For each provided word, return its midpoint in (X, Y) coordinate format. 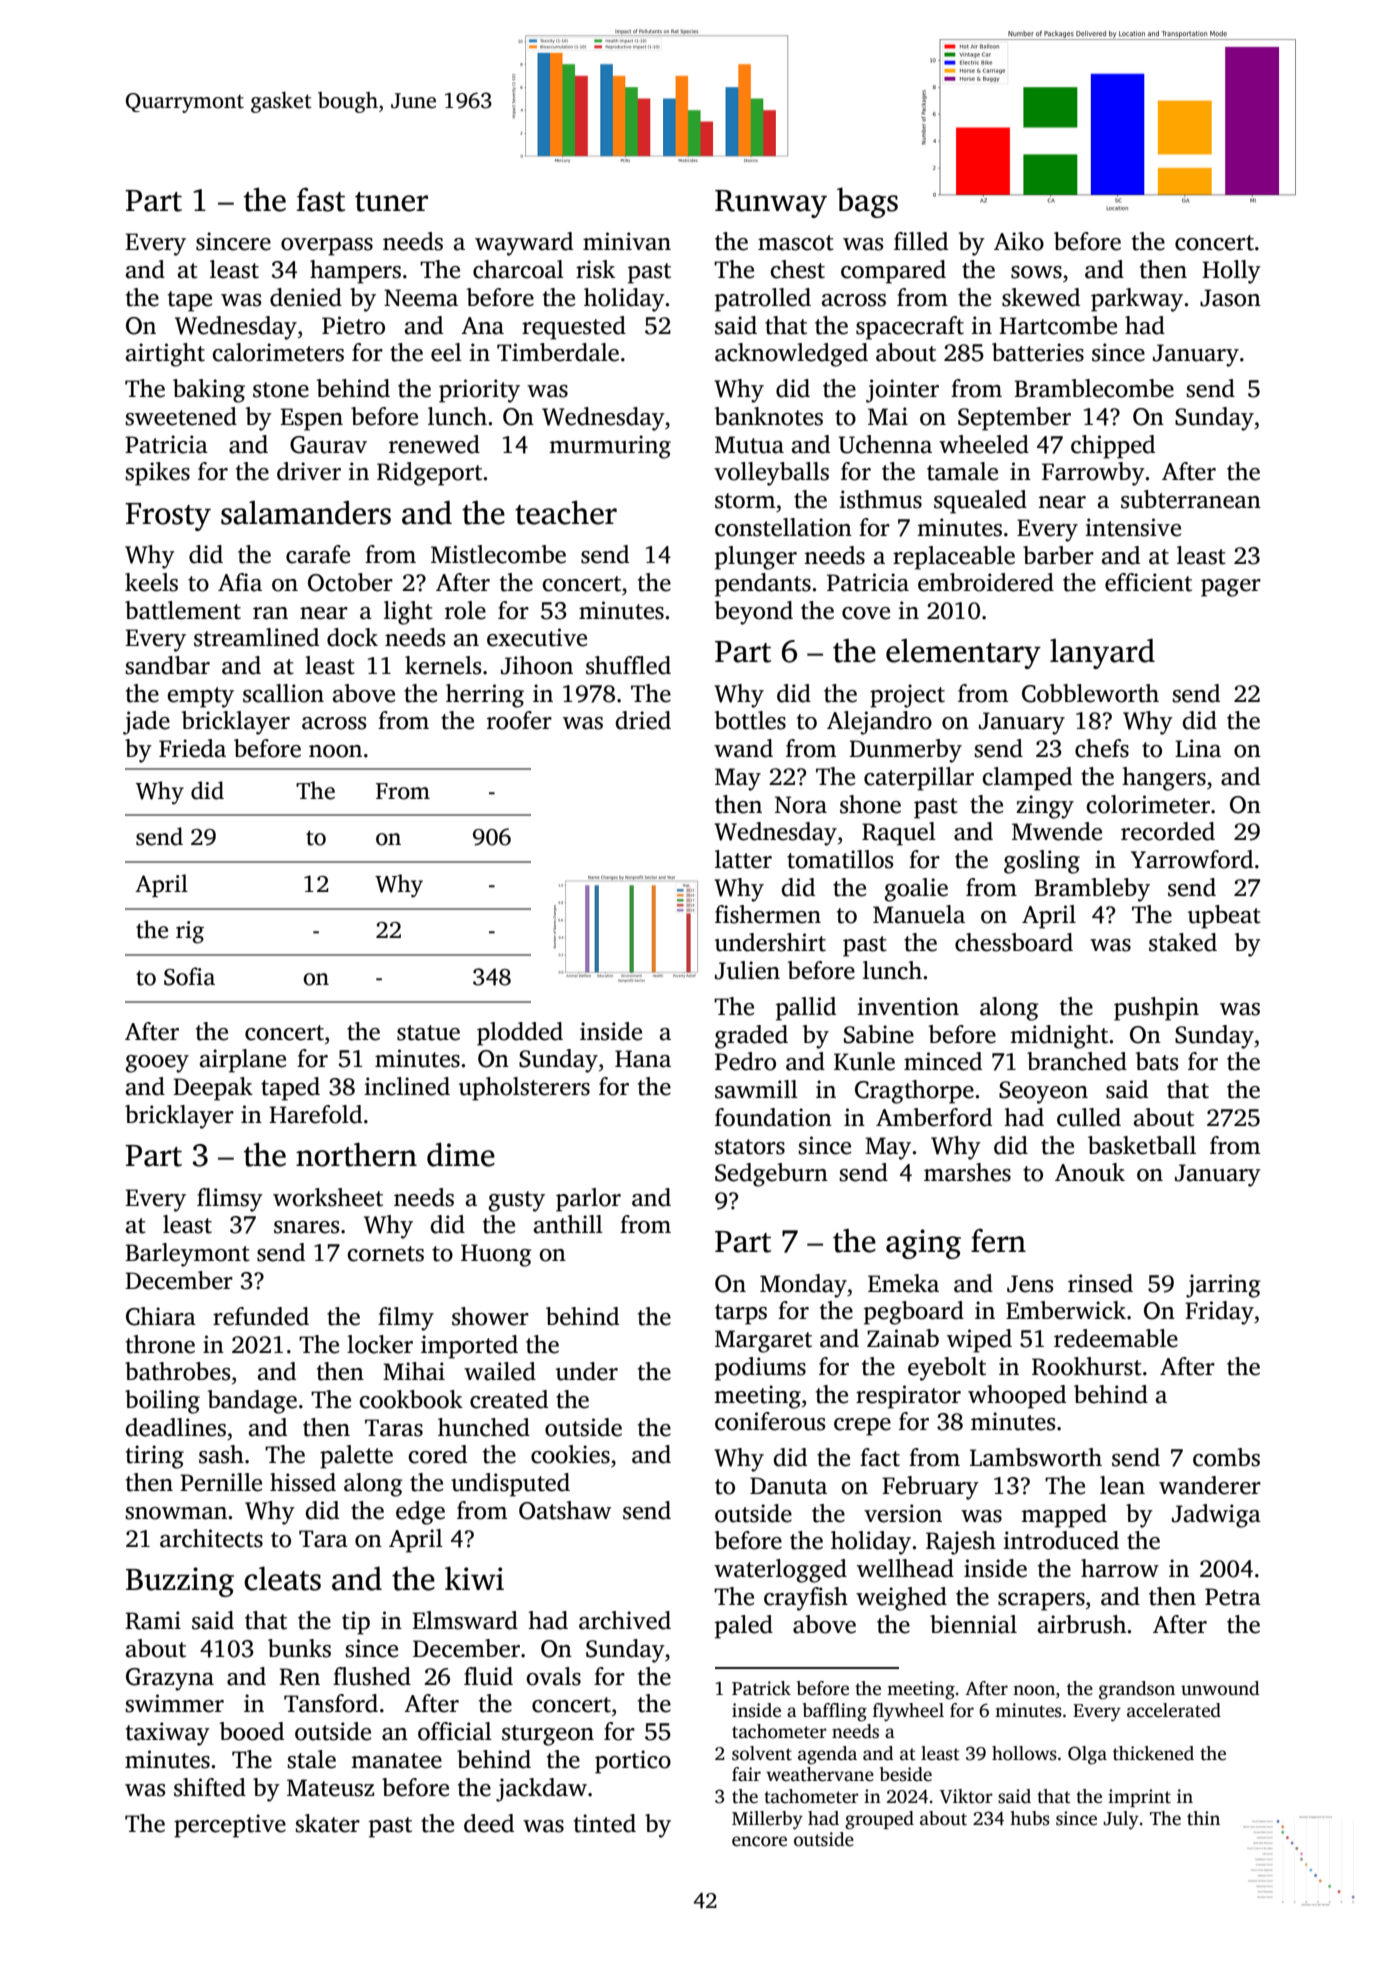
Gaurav (328, 445)
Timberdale (558, 352)
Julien (747, 970)
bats (1157, 1061)
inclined (407, 1086)
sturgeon (548, 1735)
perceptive (230, 1826)
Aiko (1019, 241)
